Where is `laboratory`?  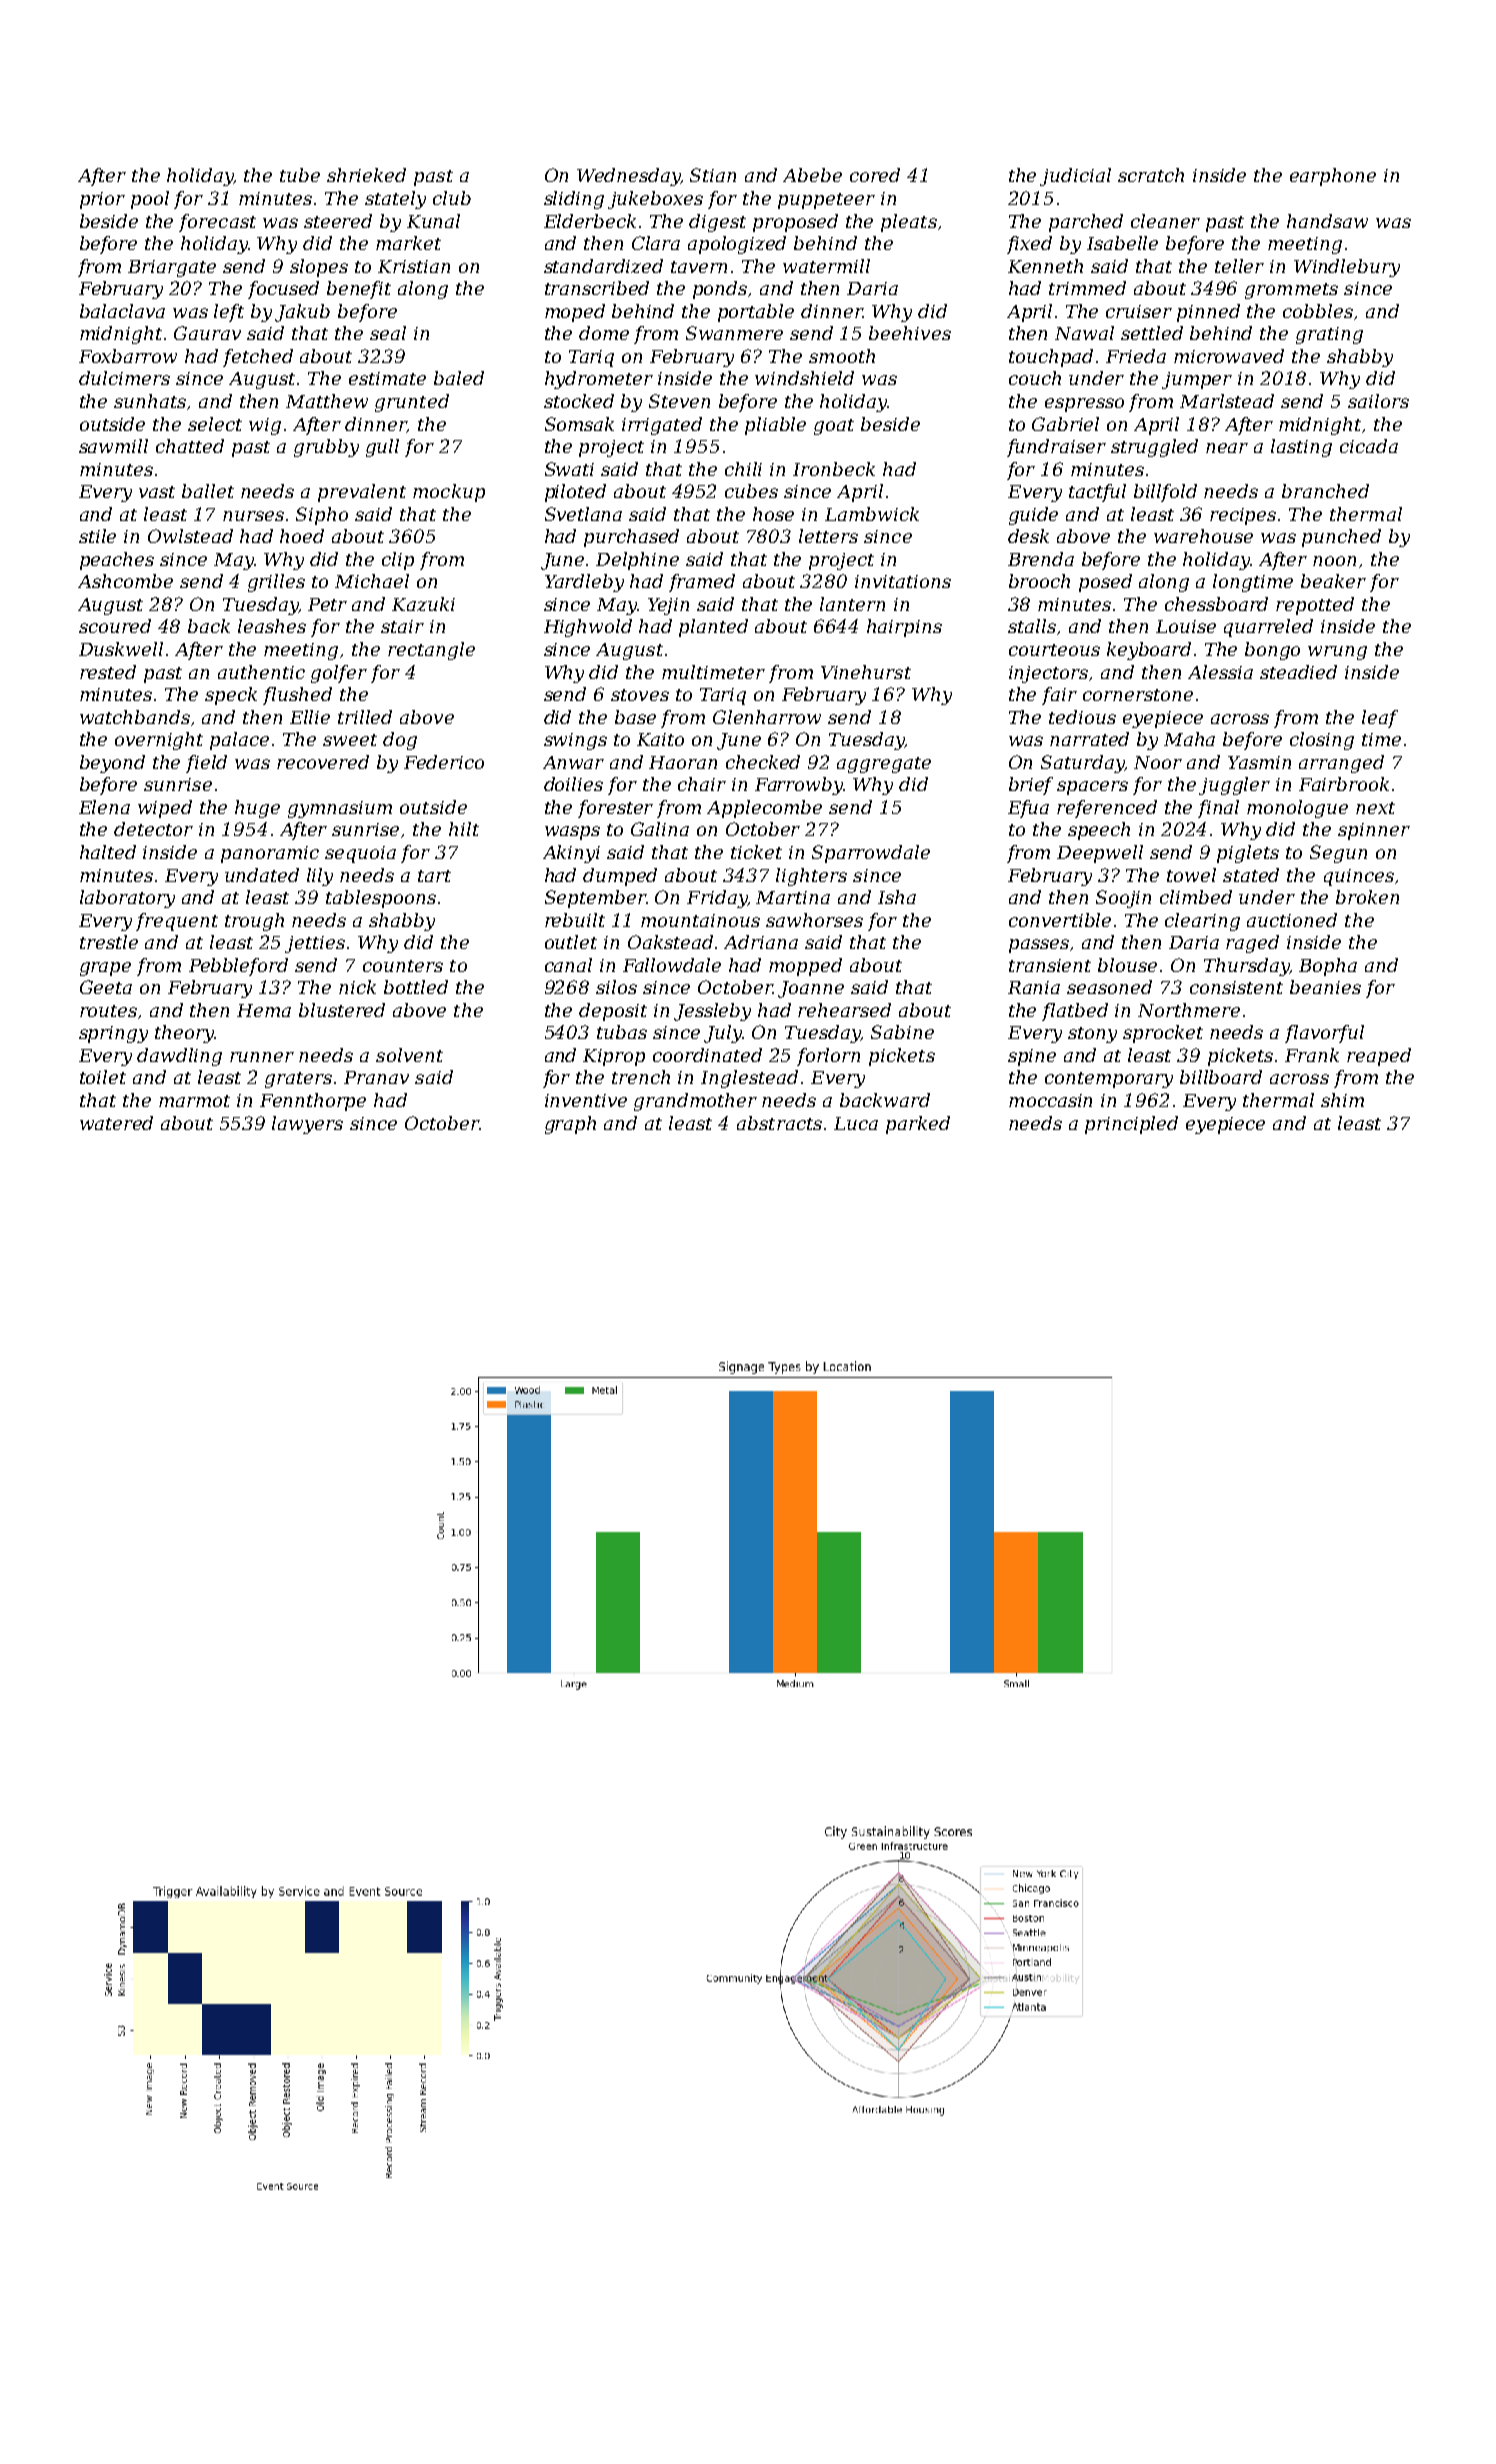 laboratory is located at coordinates (127, 899).
